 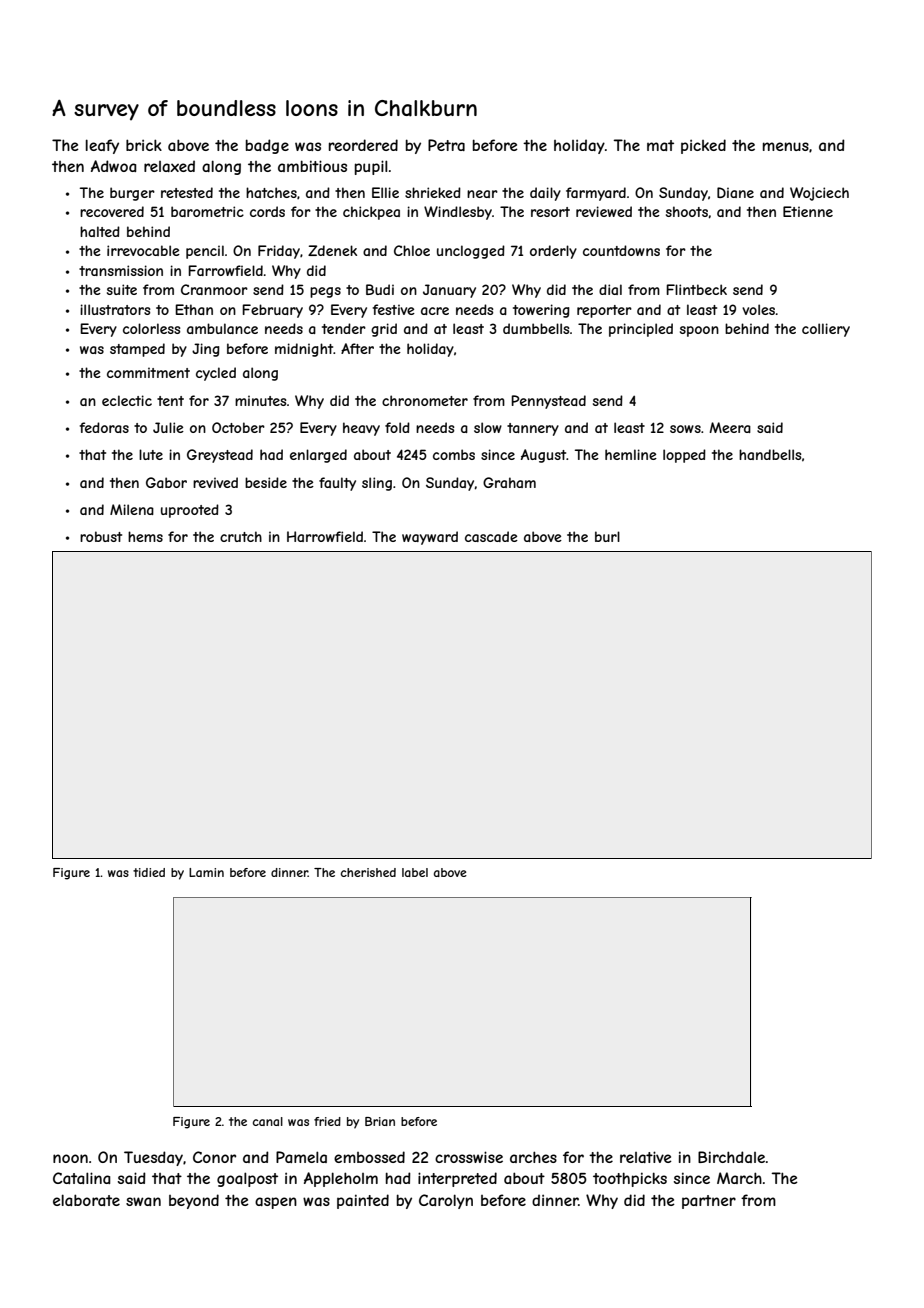 What do you see at coordinates (215, 482) in the page?
I see `revived` at bounding box center [215, 482].
